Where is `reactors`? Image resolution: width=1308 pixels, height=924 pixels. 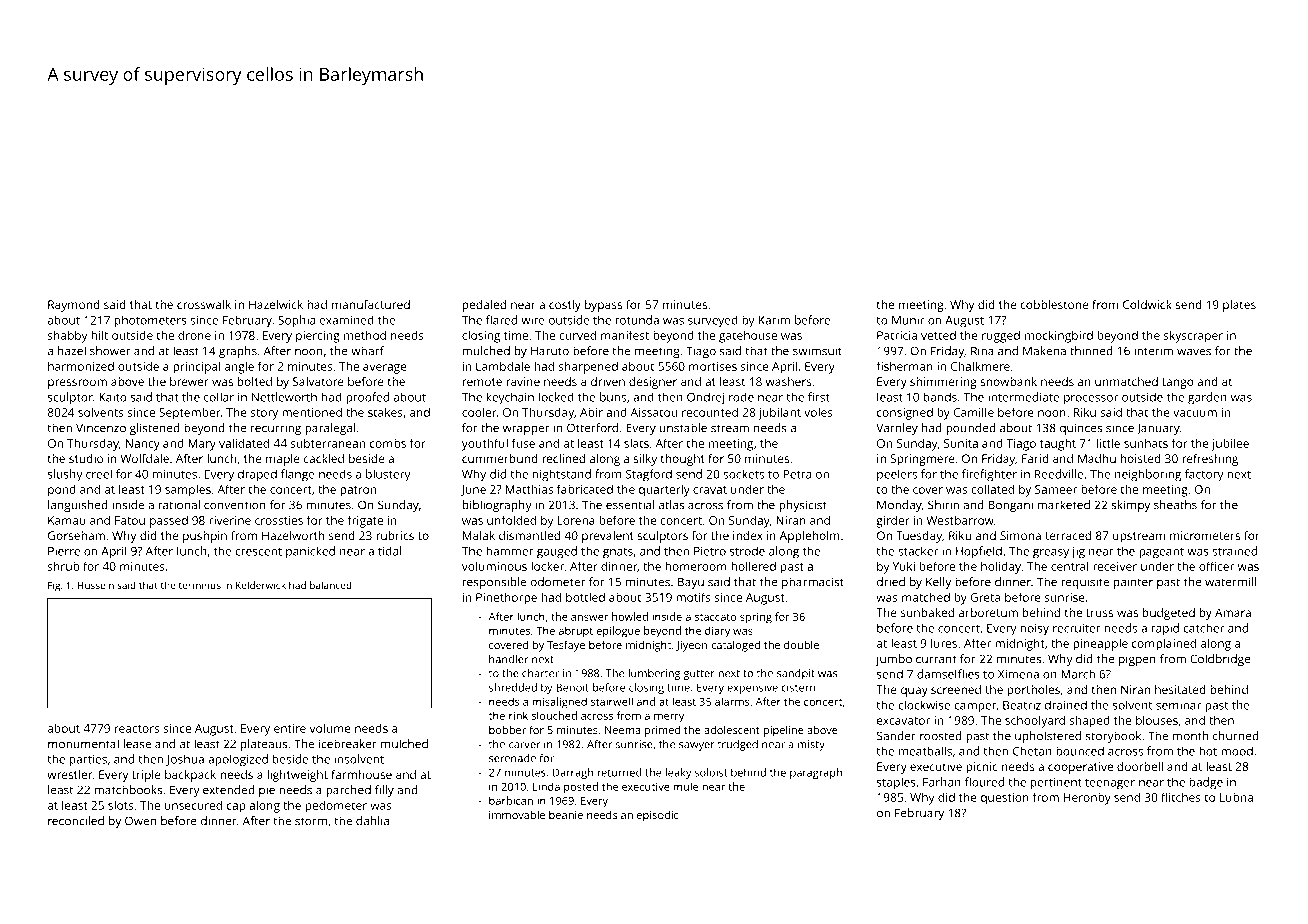 reactors is located at coordinates (137, 729).
